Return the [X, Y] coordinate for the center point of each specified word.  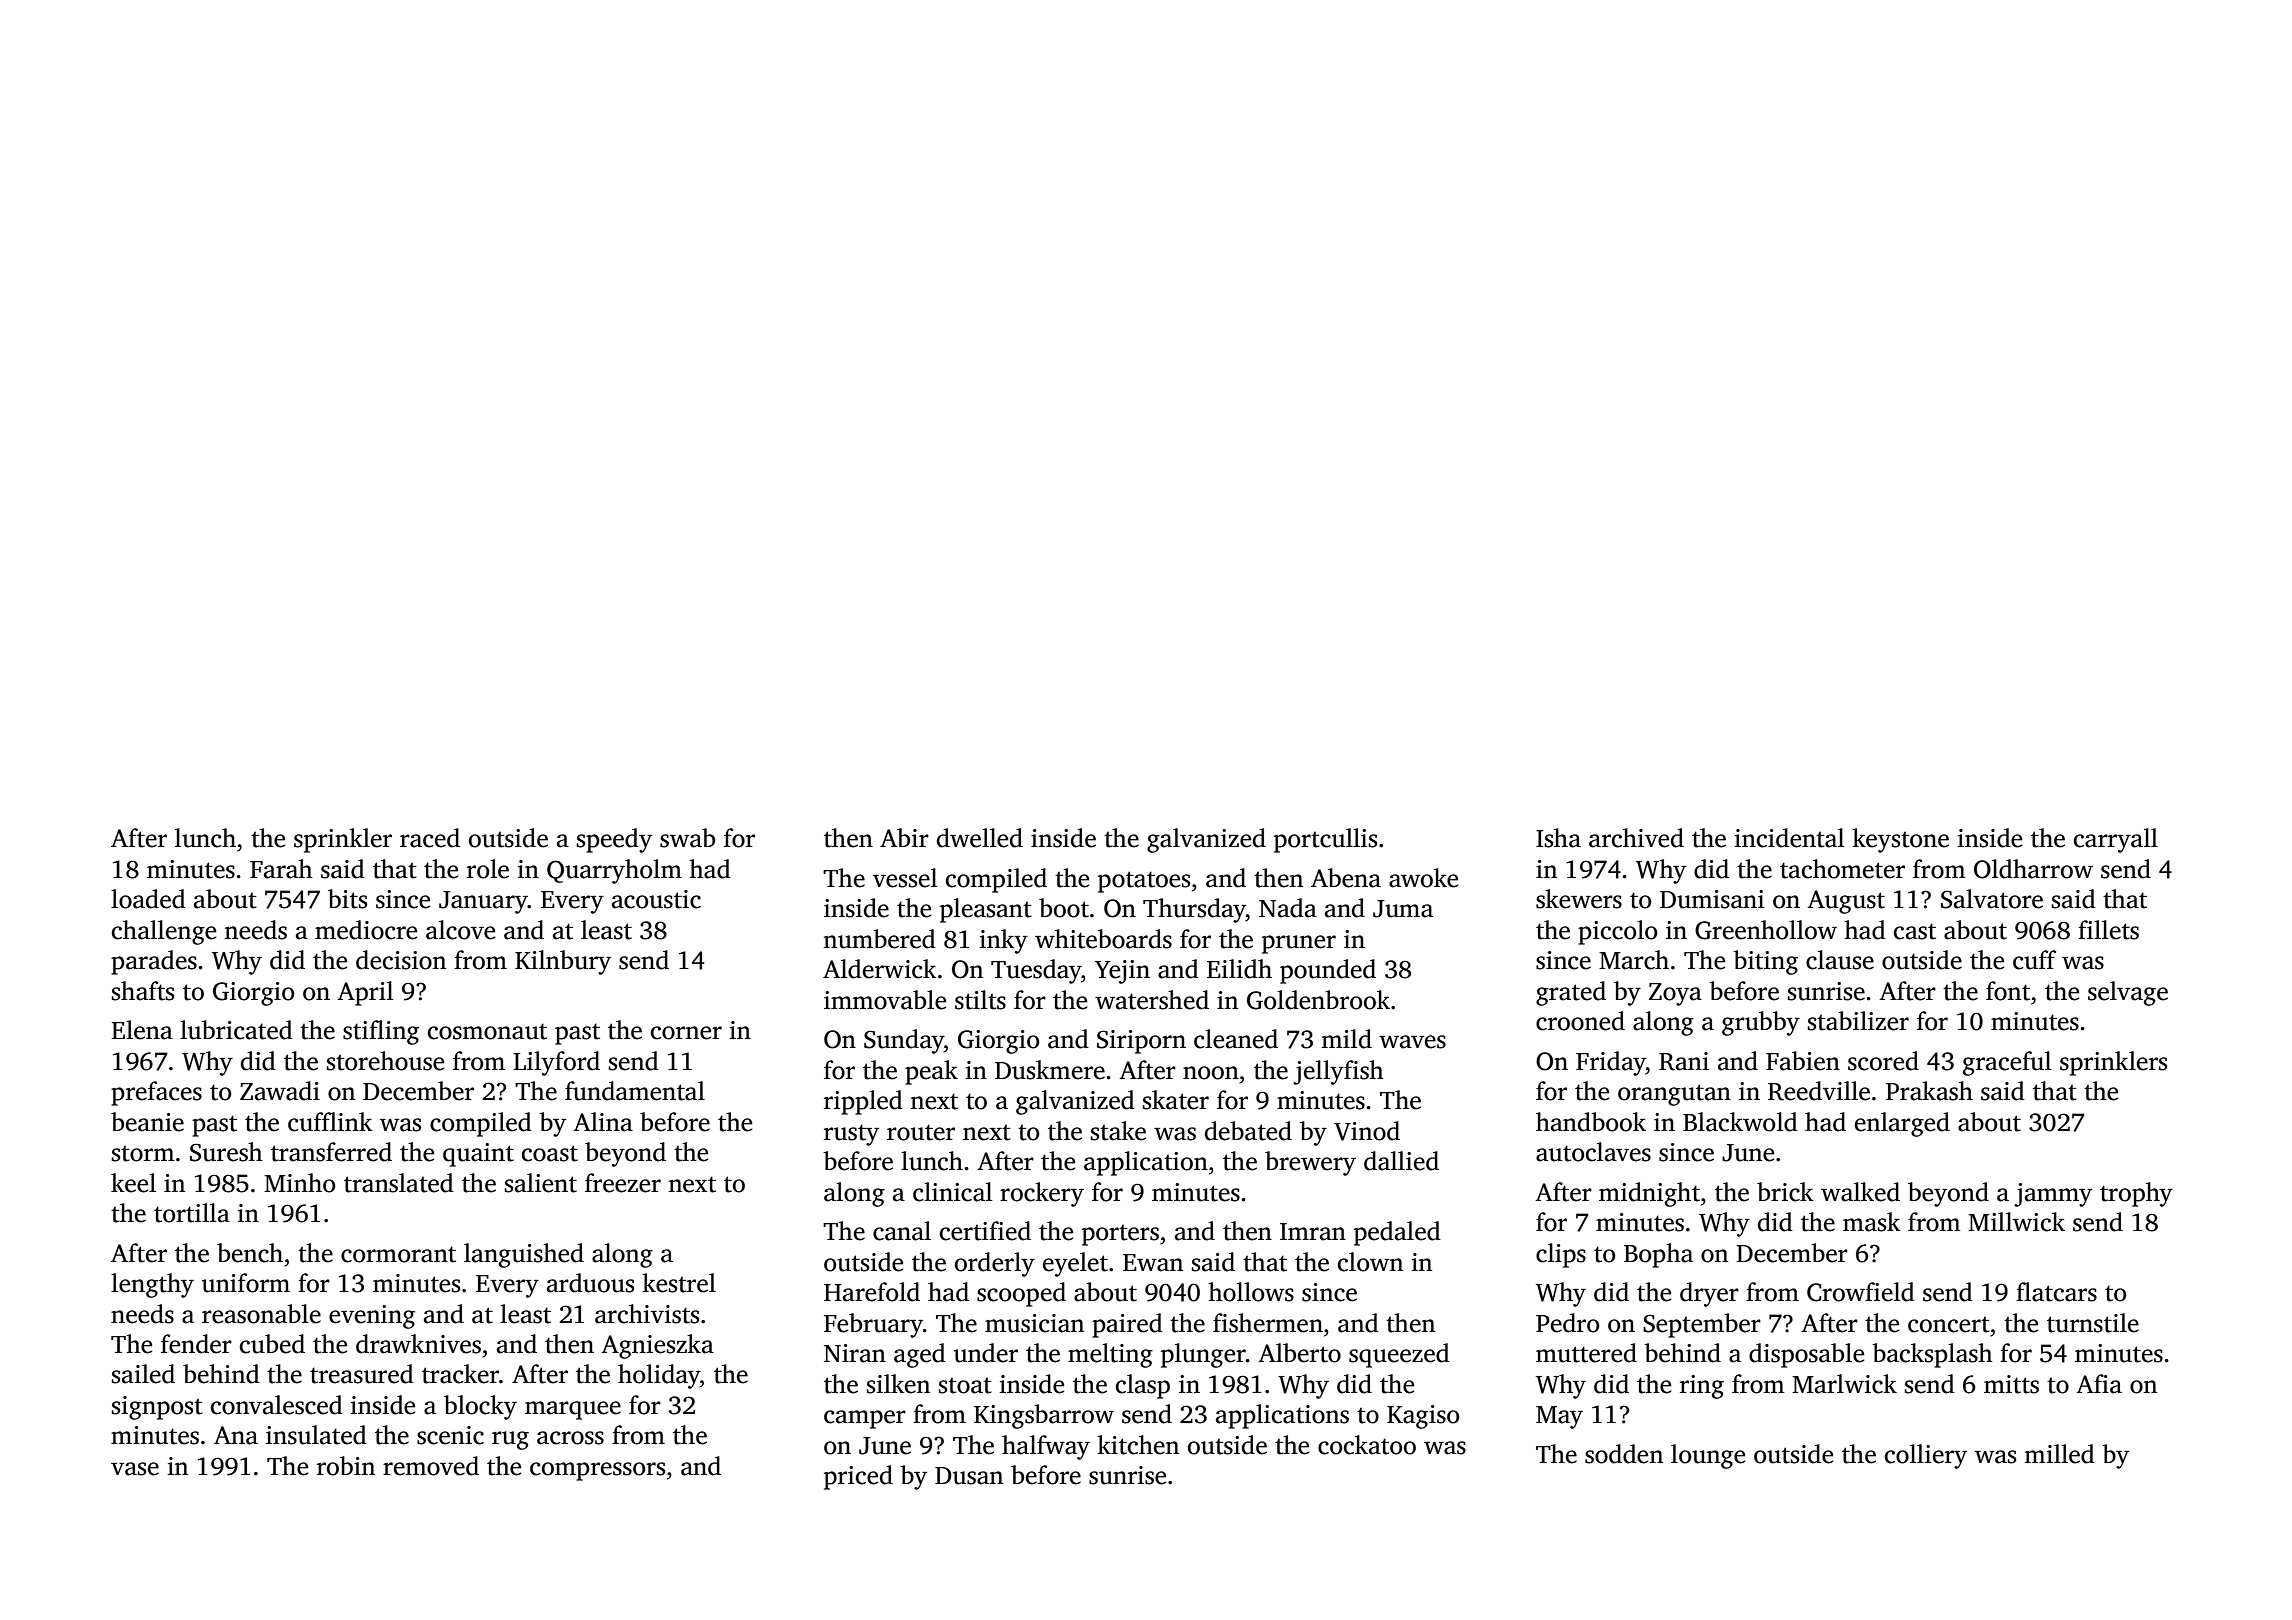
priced [858, 1477]
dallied [1401, 1161]
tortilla [192, 1213]
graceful [2007, 1063]
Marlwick [1844, 1384]
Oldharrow [2033, 869]
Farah [281, 869]
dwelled [980, 838]
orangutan [1674, 1095]
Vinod [1367, 1131]
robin [346, 1466]
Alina [603, 1122]
